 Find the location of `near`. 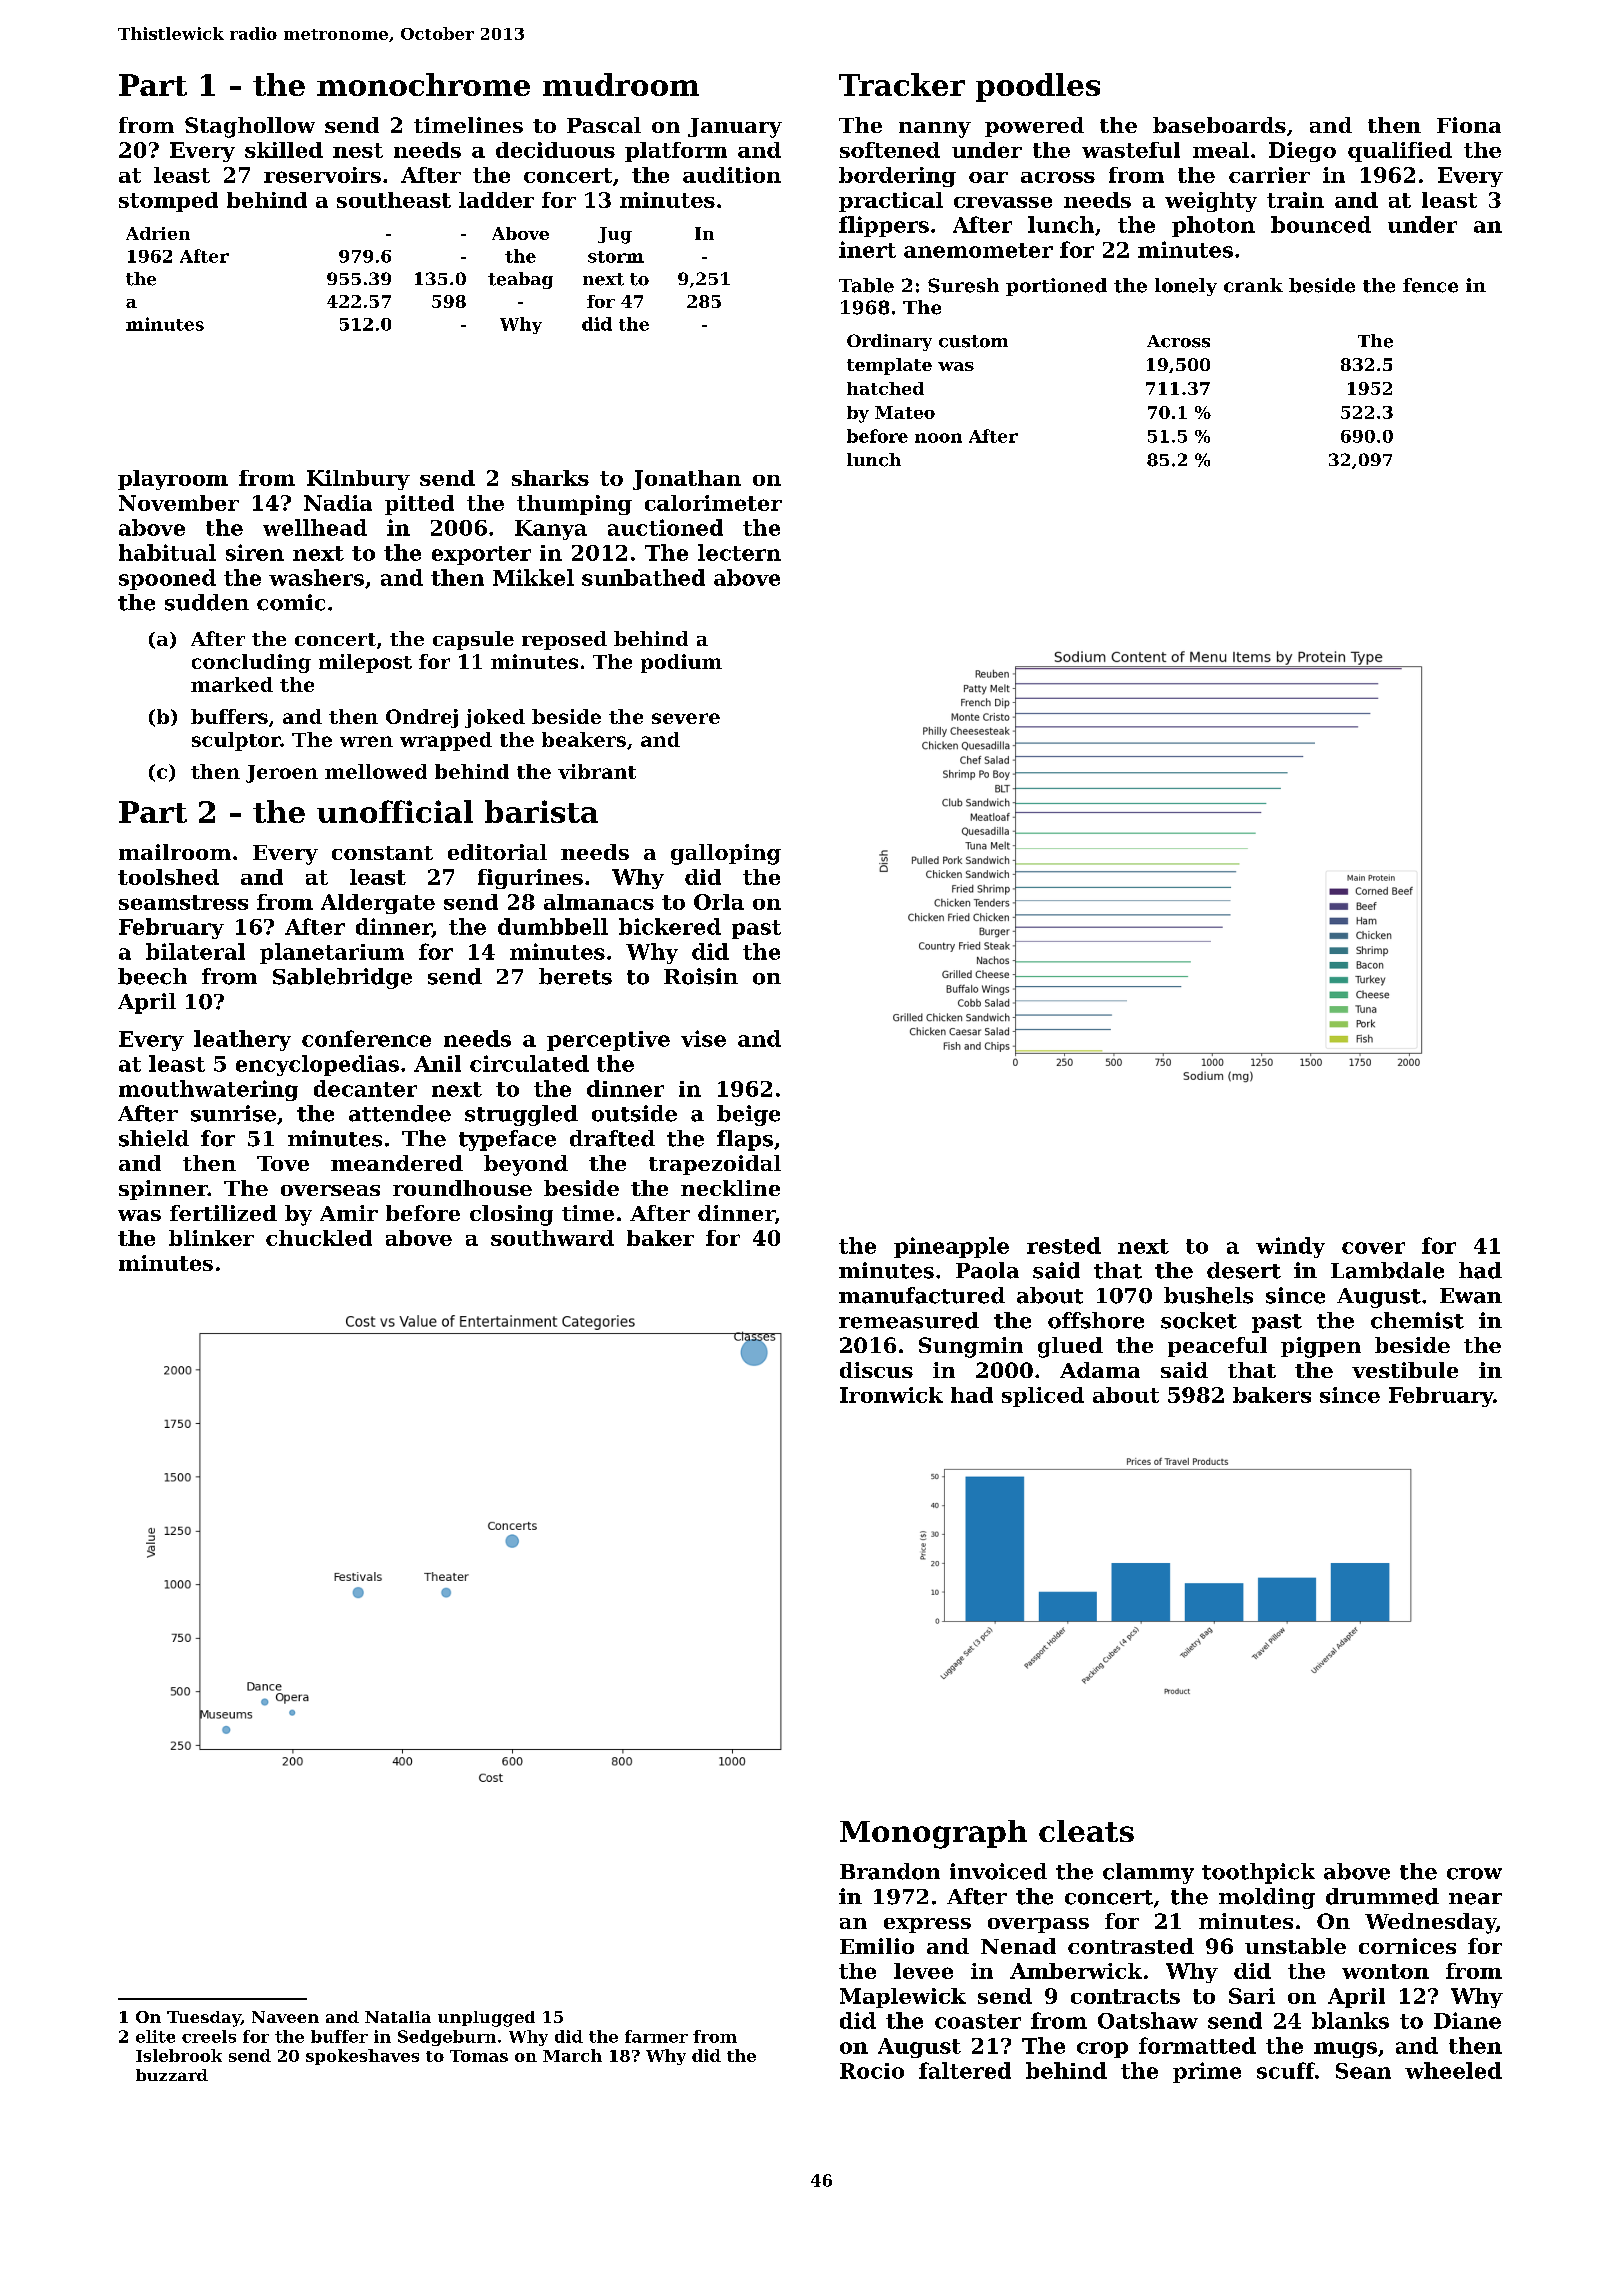

near is located at coordinates (1475, 1899).
